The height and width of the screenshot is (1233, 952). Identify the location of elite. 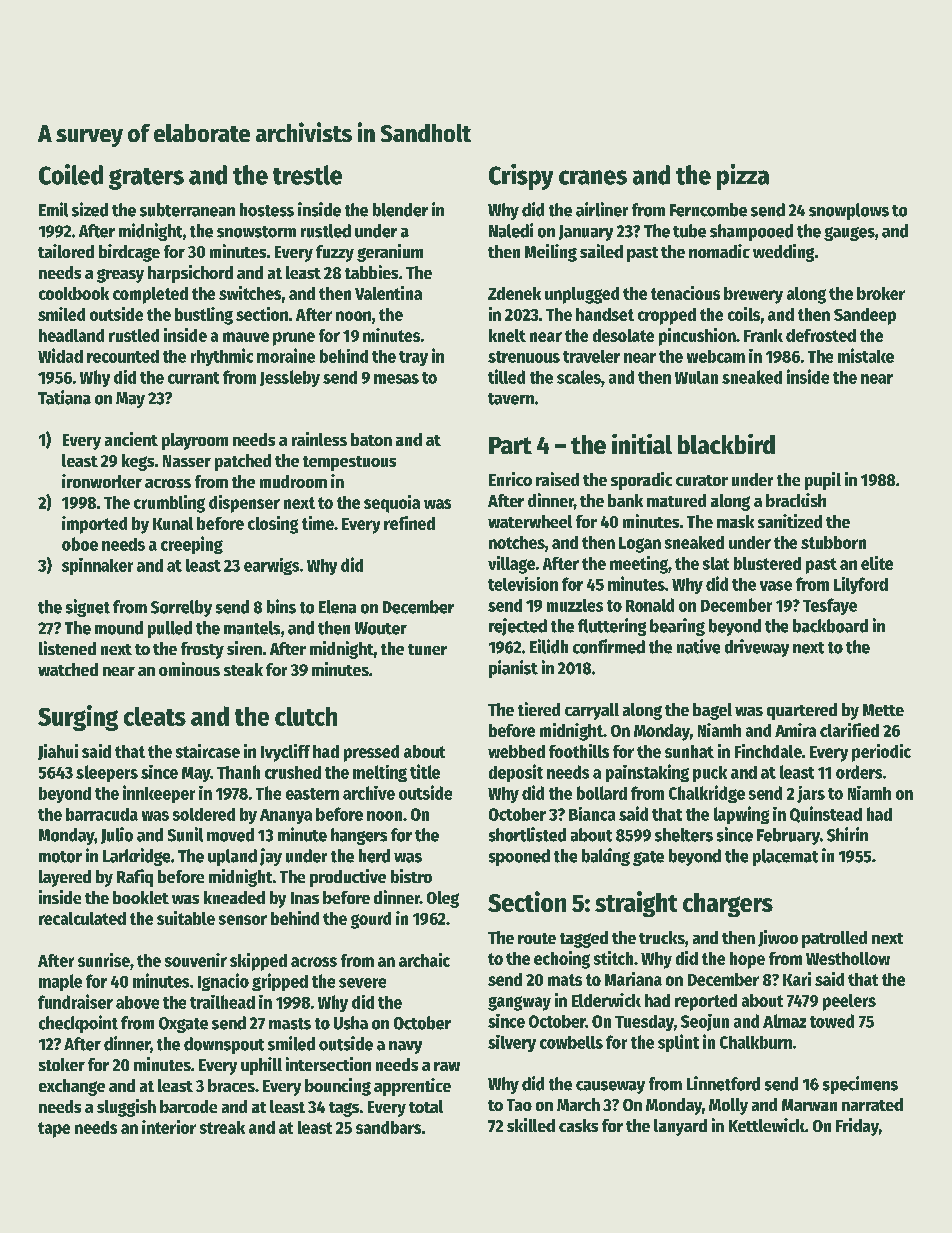
(877, 563).
